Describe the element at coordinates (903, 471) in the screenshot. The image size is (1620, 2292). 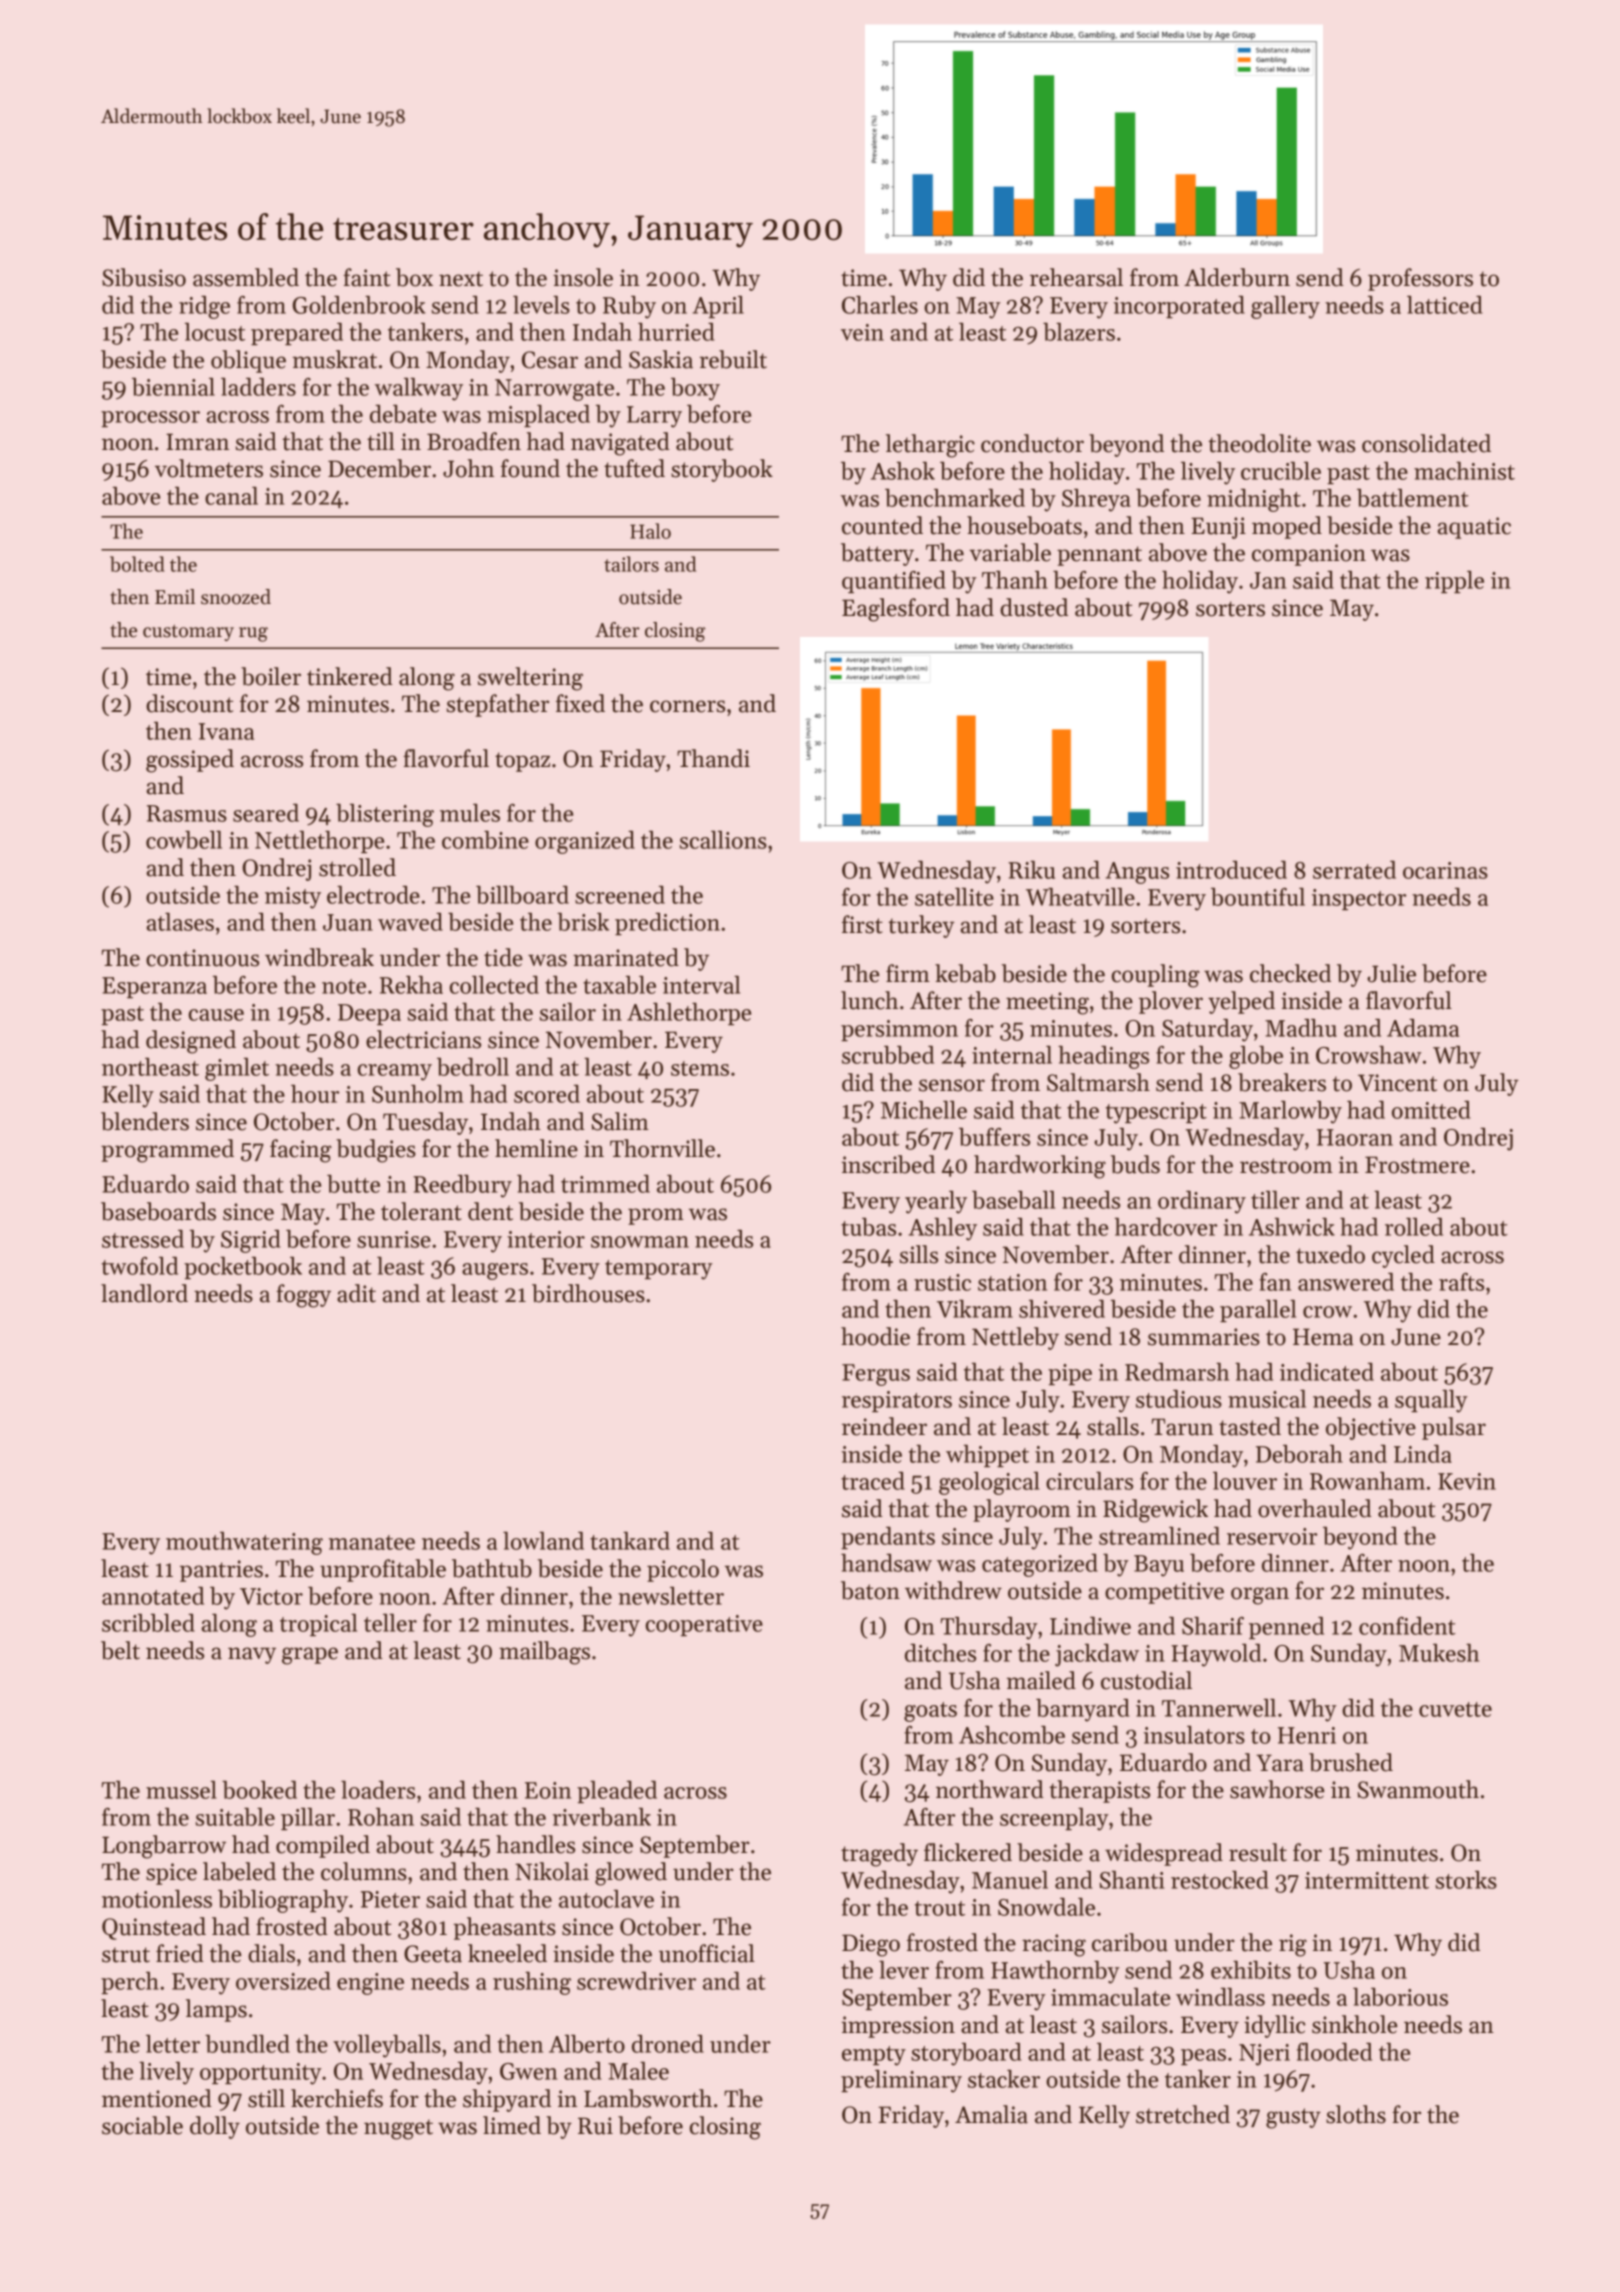
I see `Ashok` at that location.
